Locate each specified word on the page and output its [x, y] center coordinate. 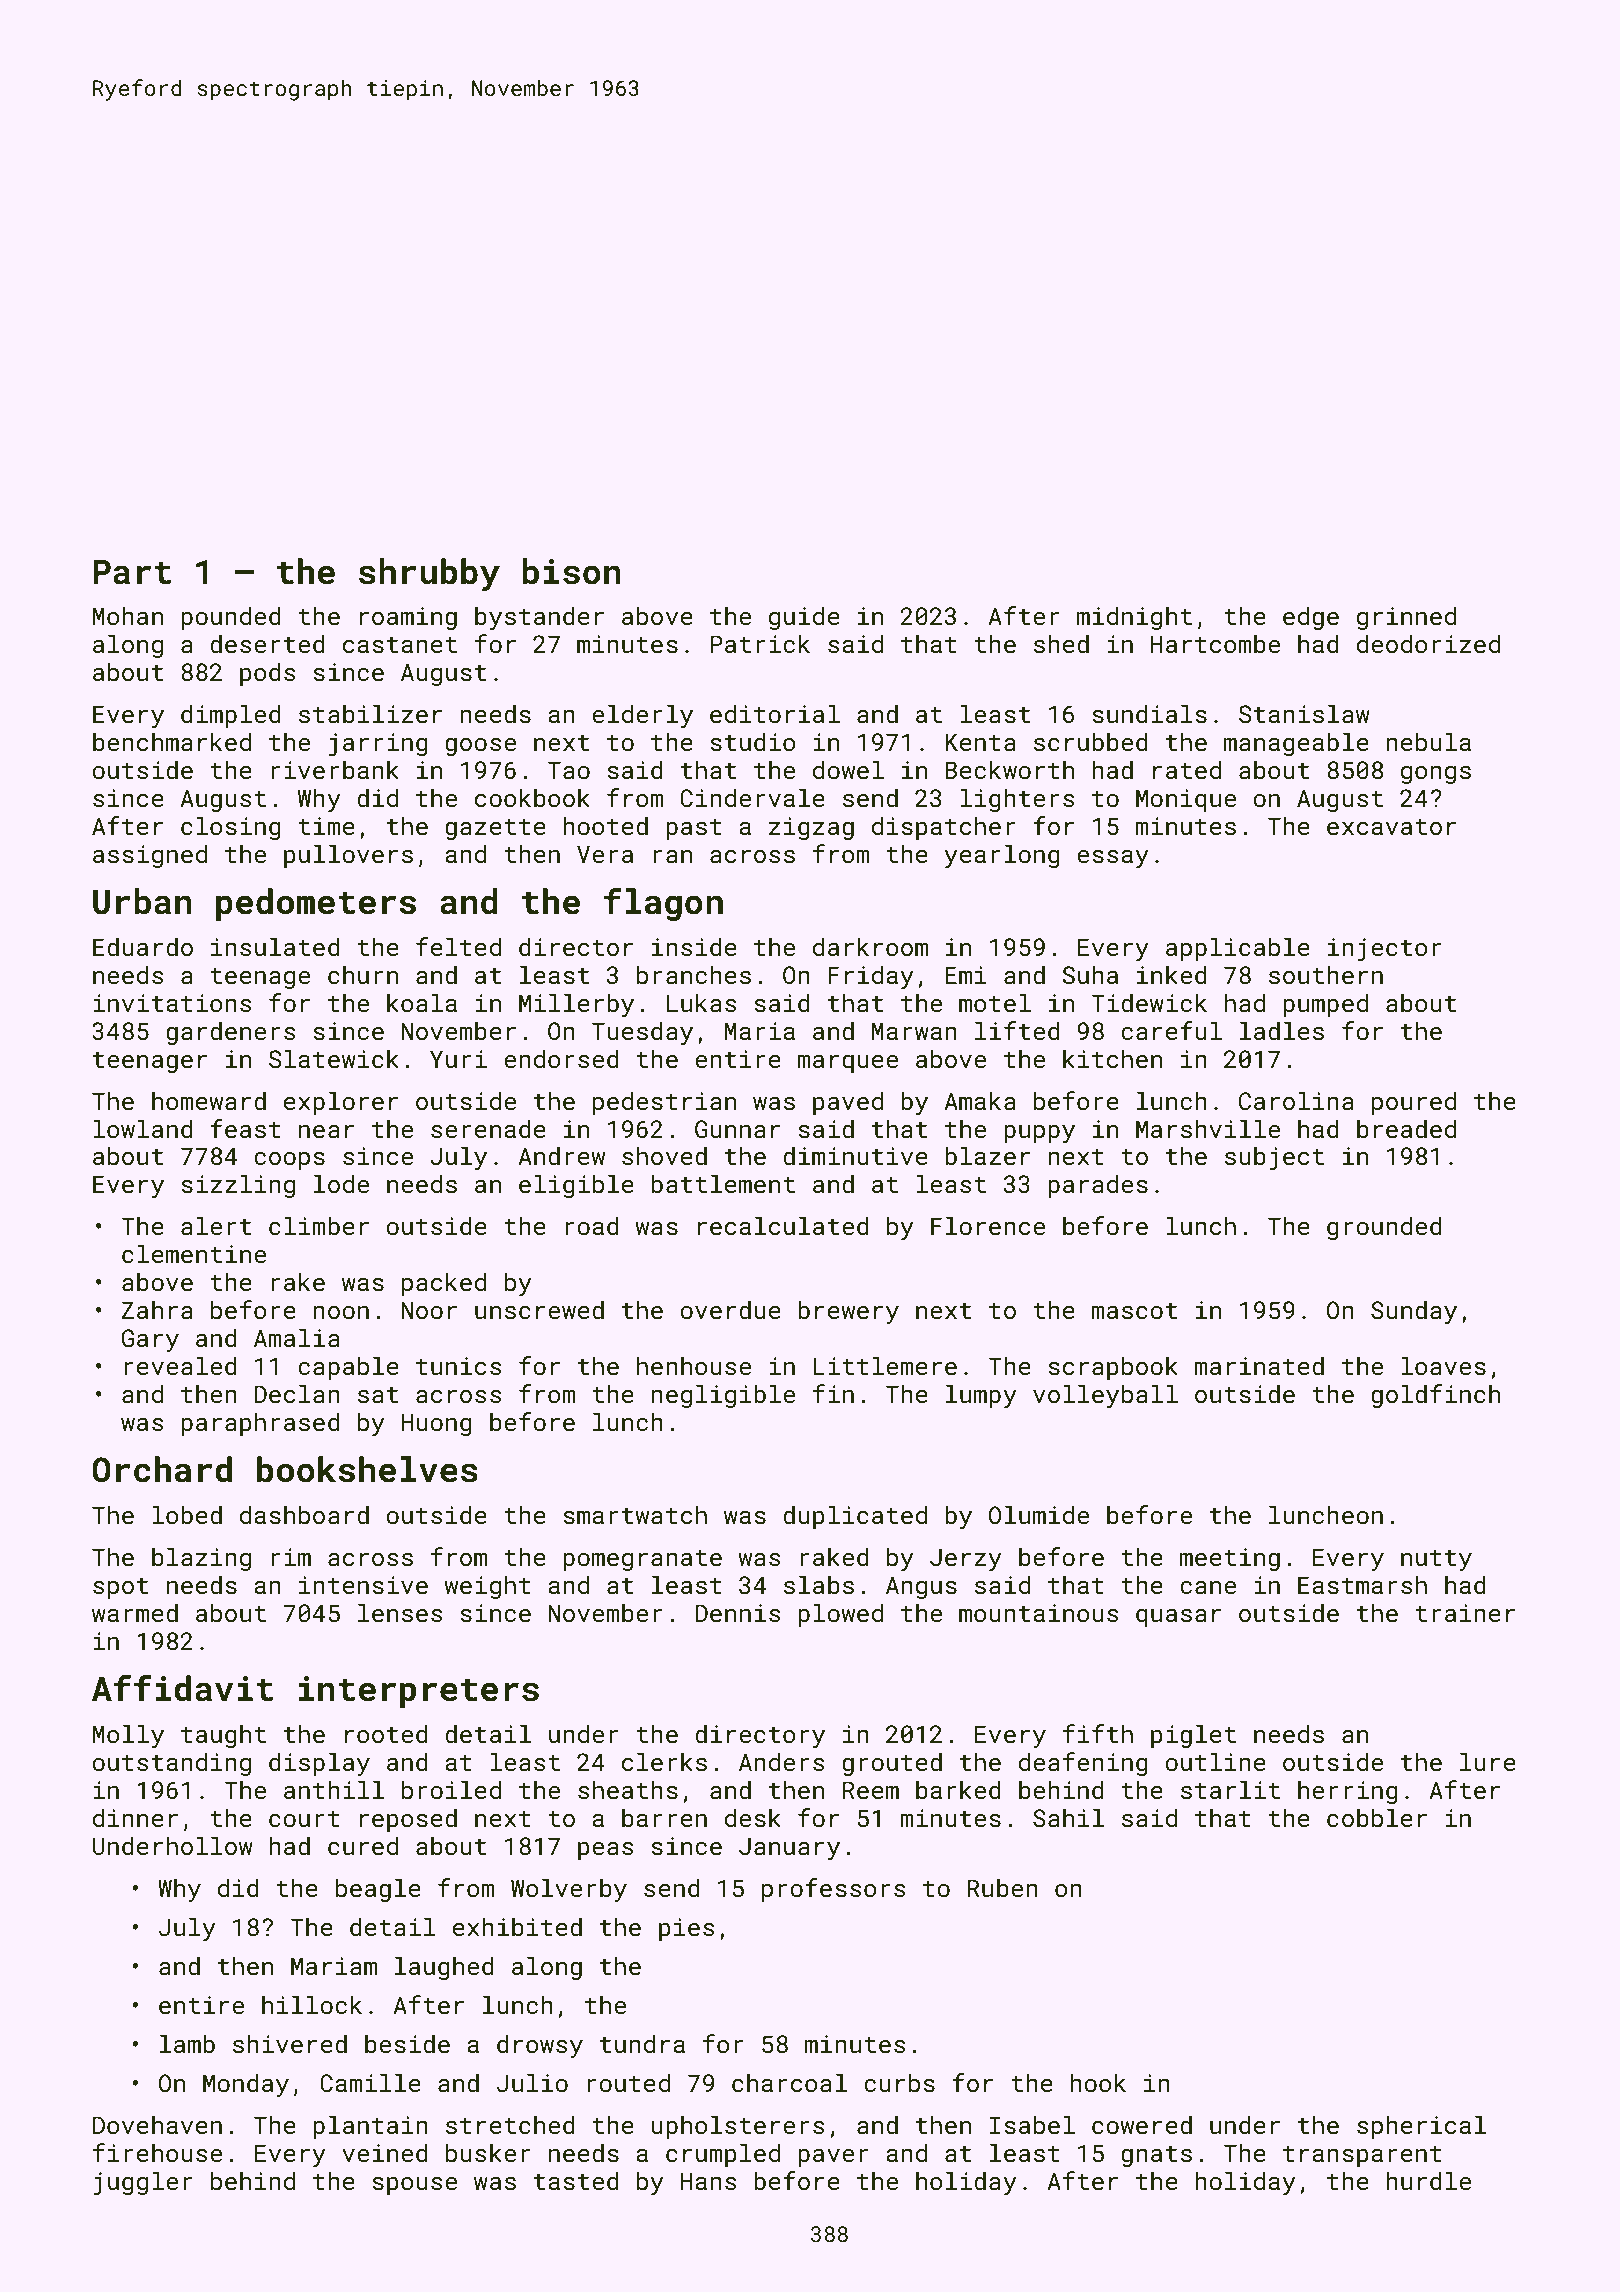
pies [687, 1929]
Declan [297, 1393]
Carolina [1296, 1100]
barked [958, 1789]
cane [1208, 1587]
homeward [209, 1100]
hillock [312, 2004]
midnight [1134, 618]
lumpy [981, 1396]
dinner [135, 1817]
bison [571, 571]
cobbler [1377, 1817]
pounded [231, 618]
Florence [988, 1225]
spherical [1421, 2127]
